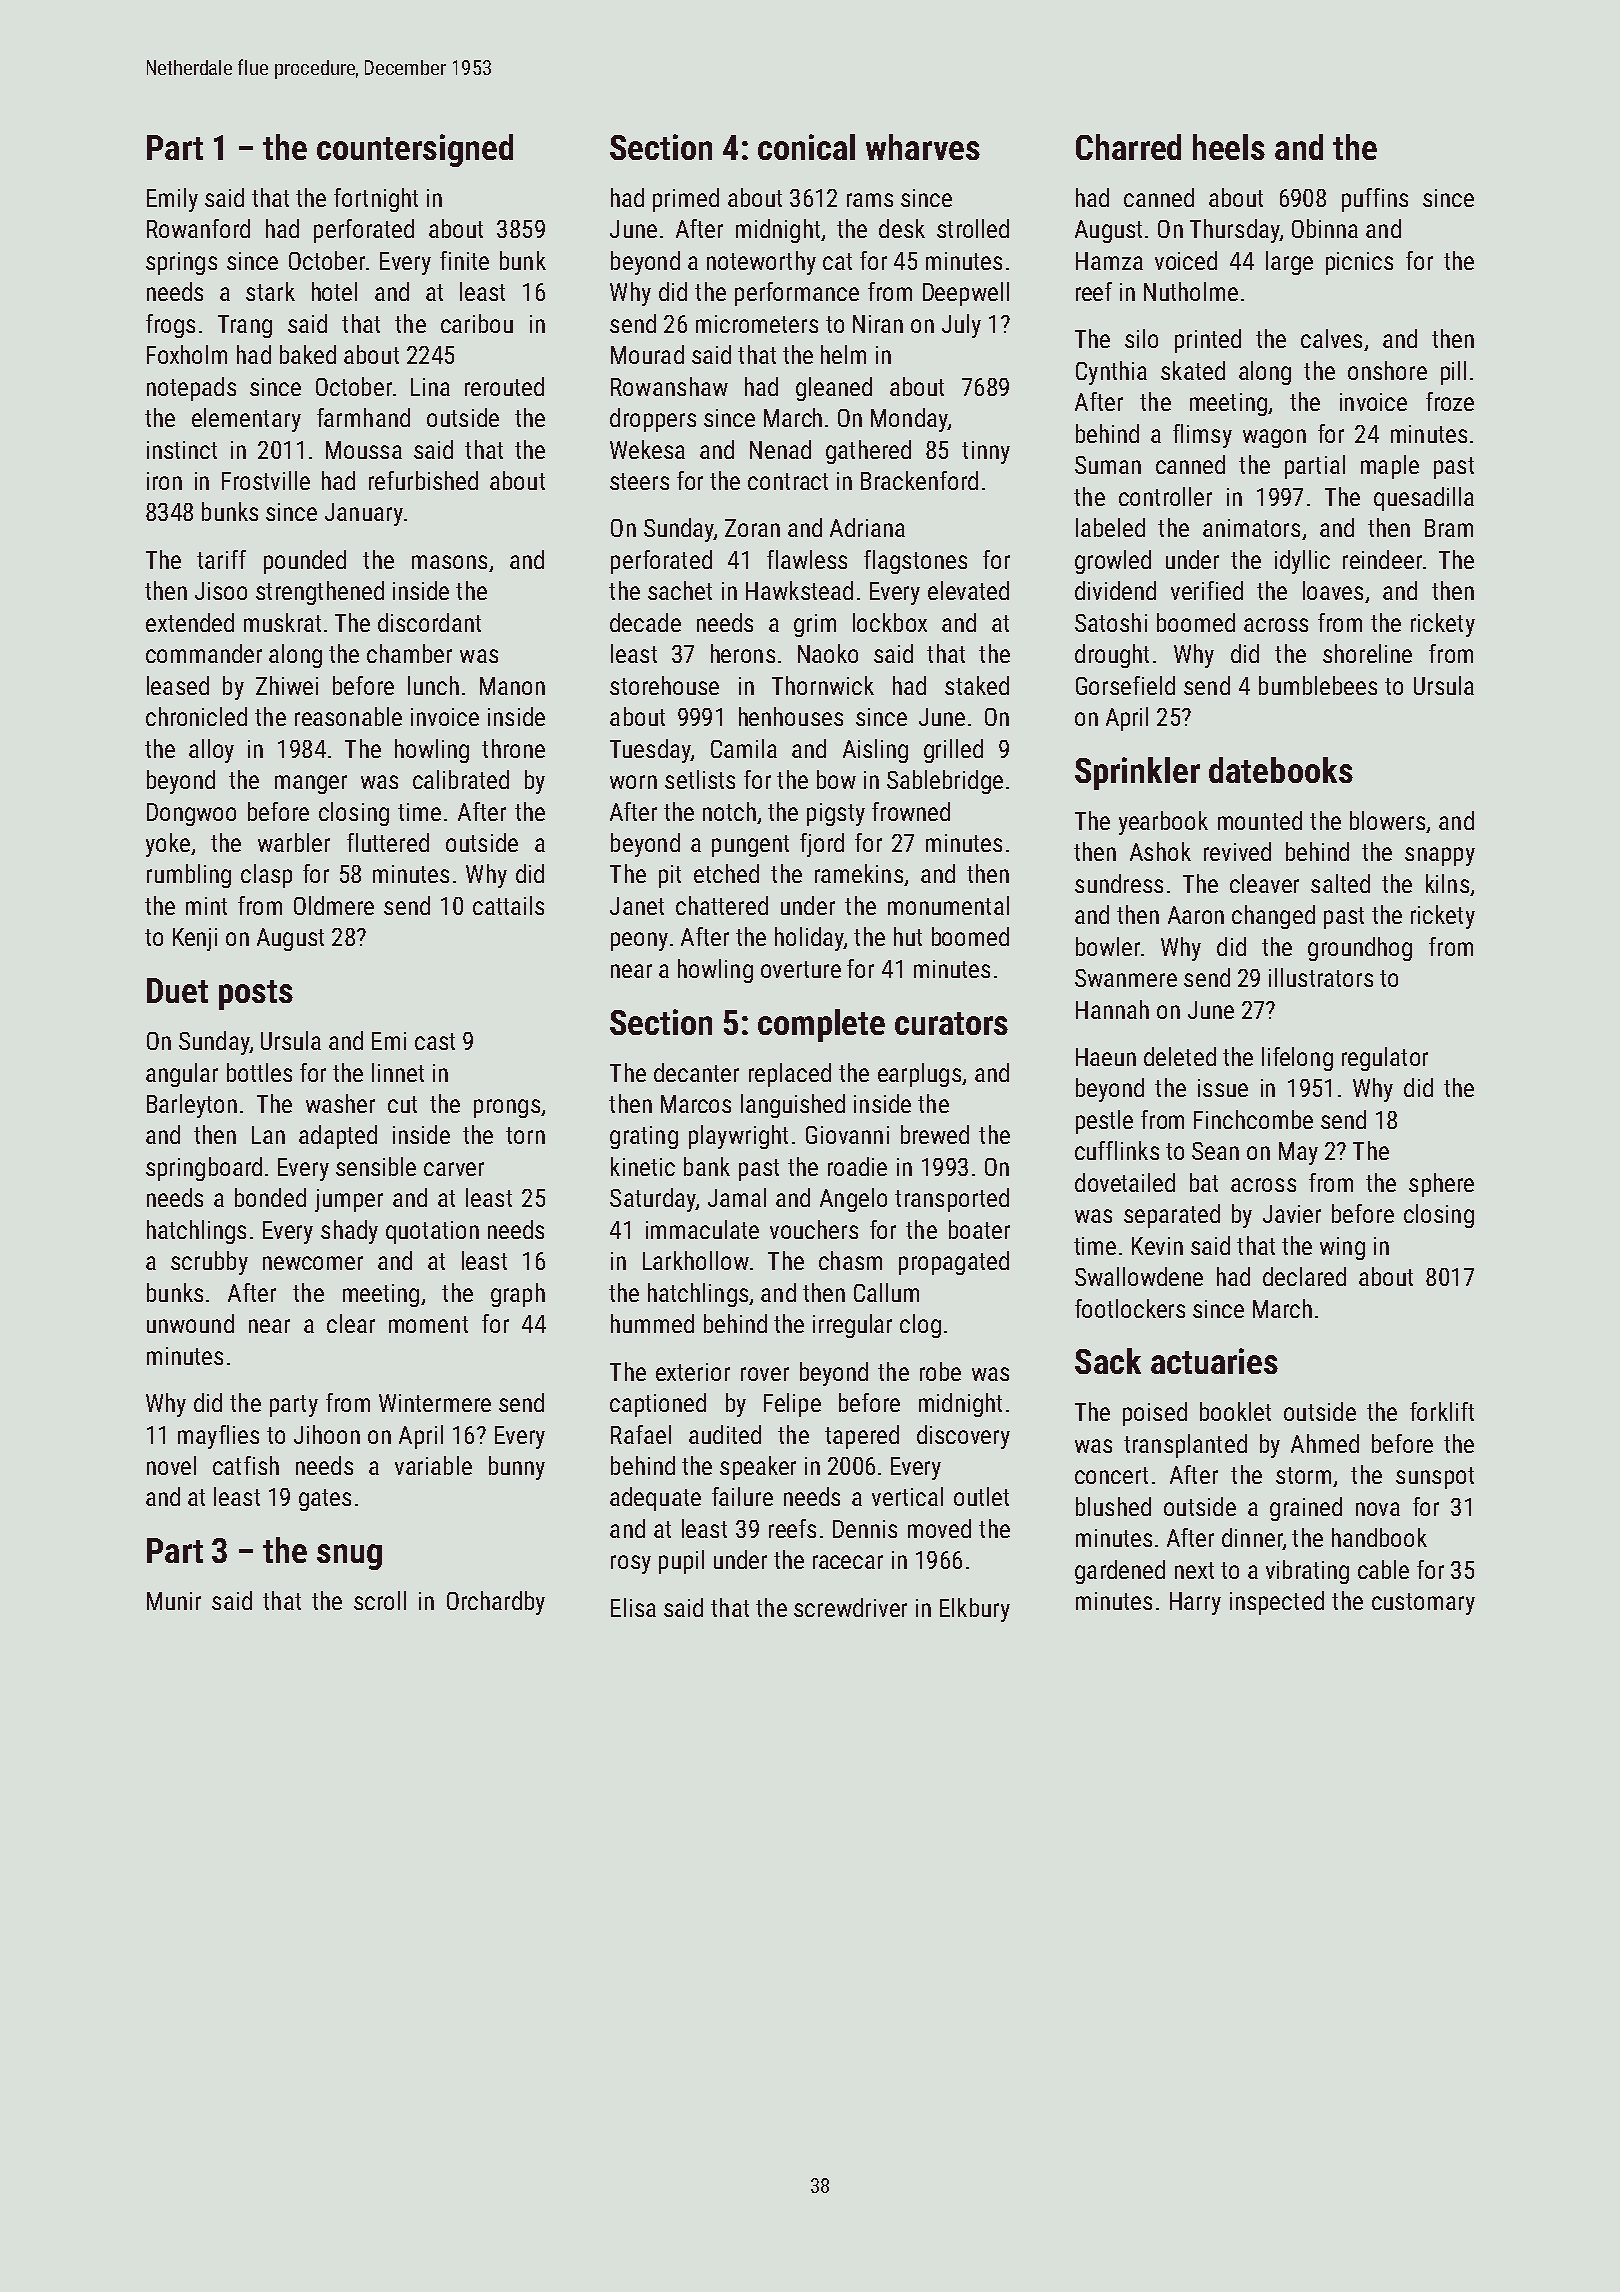 The height and width of the page is (2292, 1620). Describe the element at coordinates (1193, 370) in the page. I see `skated` at that location.
